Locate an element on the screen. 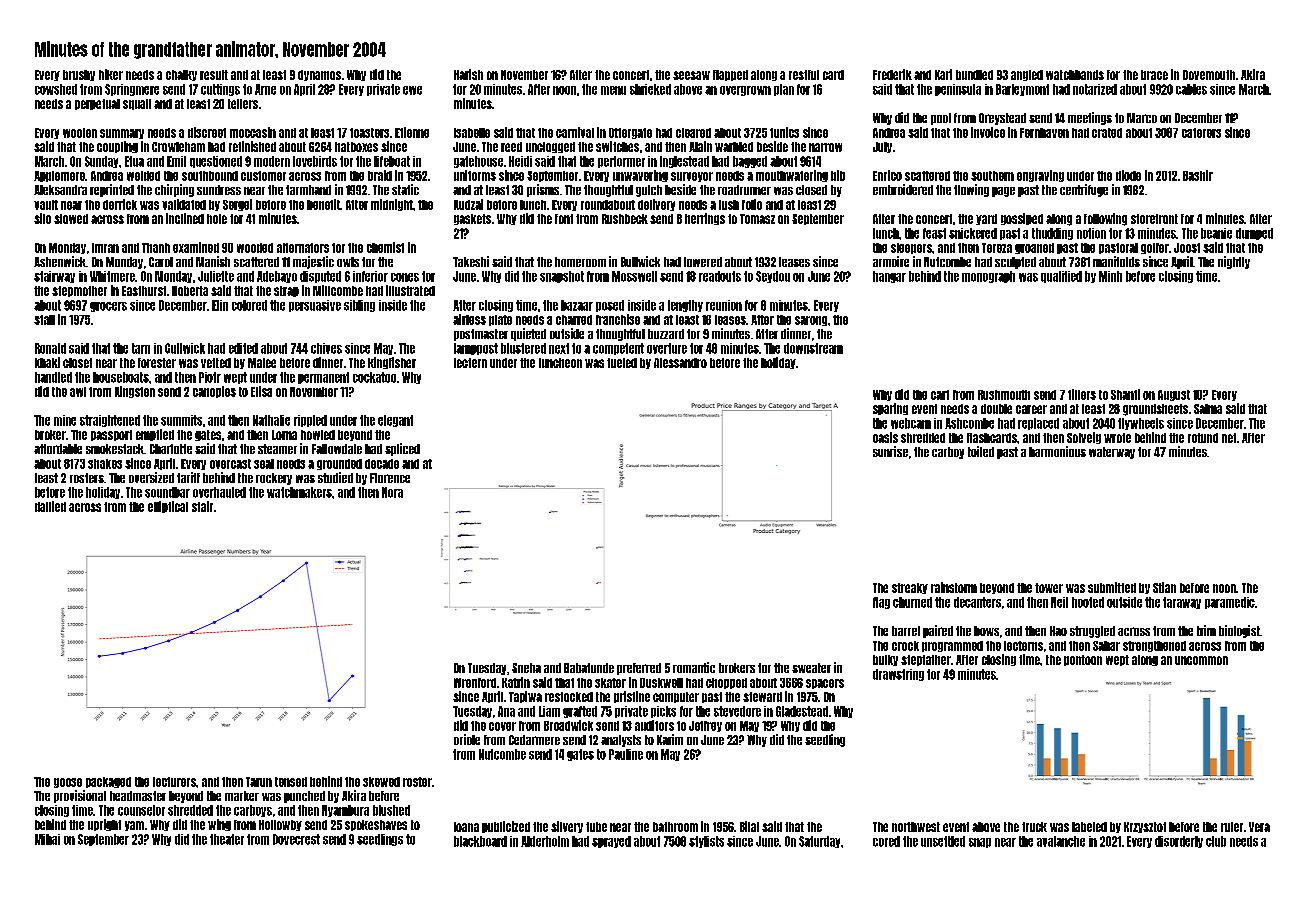 This screenshot has width=1308, height=924. Duskwell is located at coordinates (661, 683).
